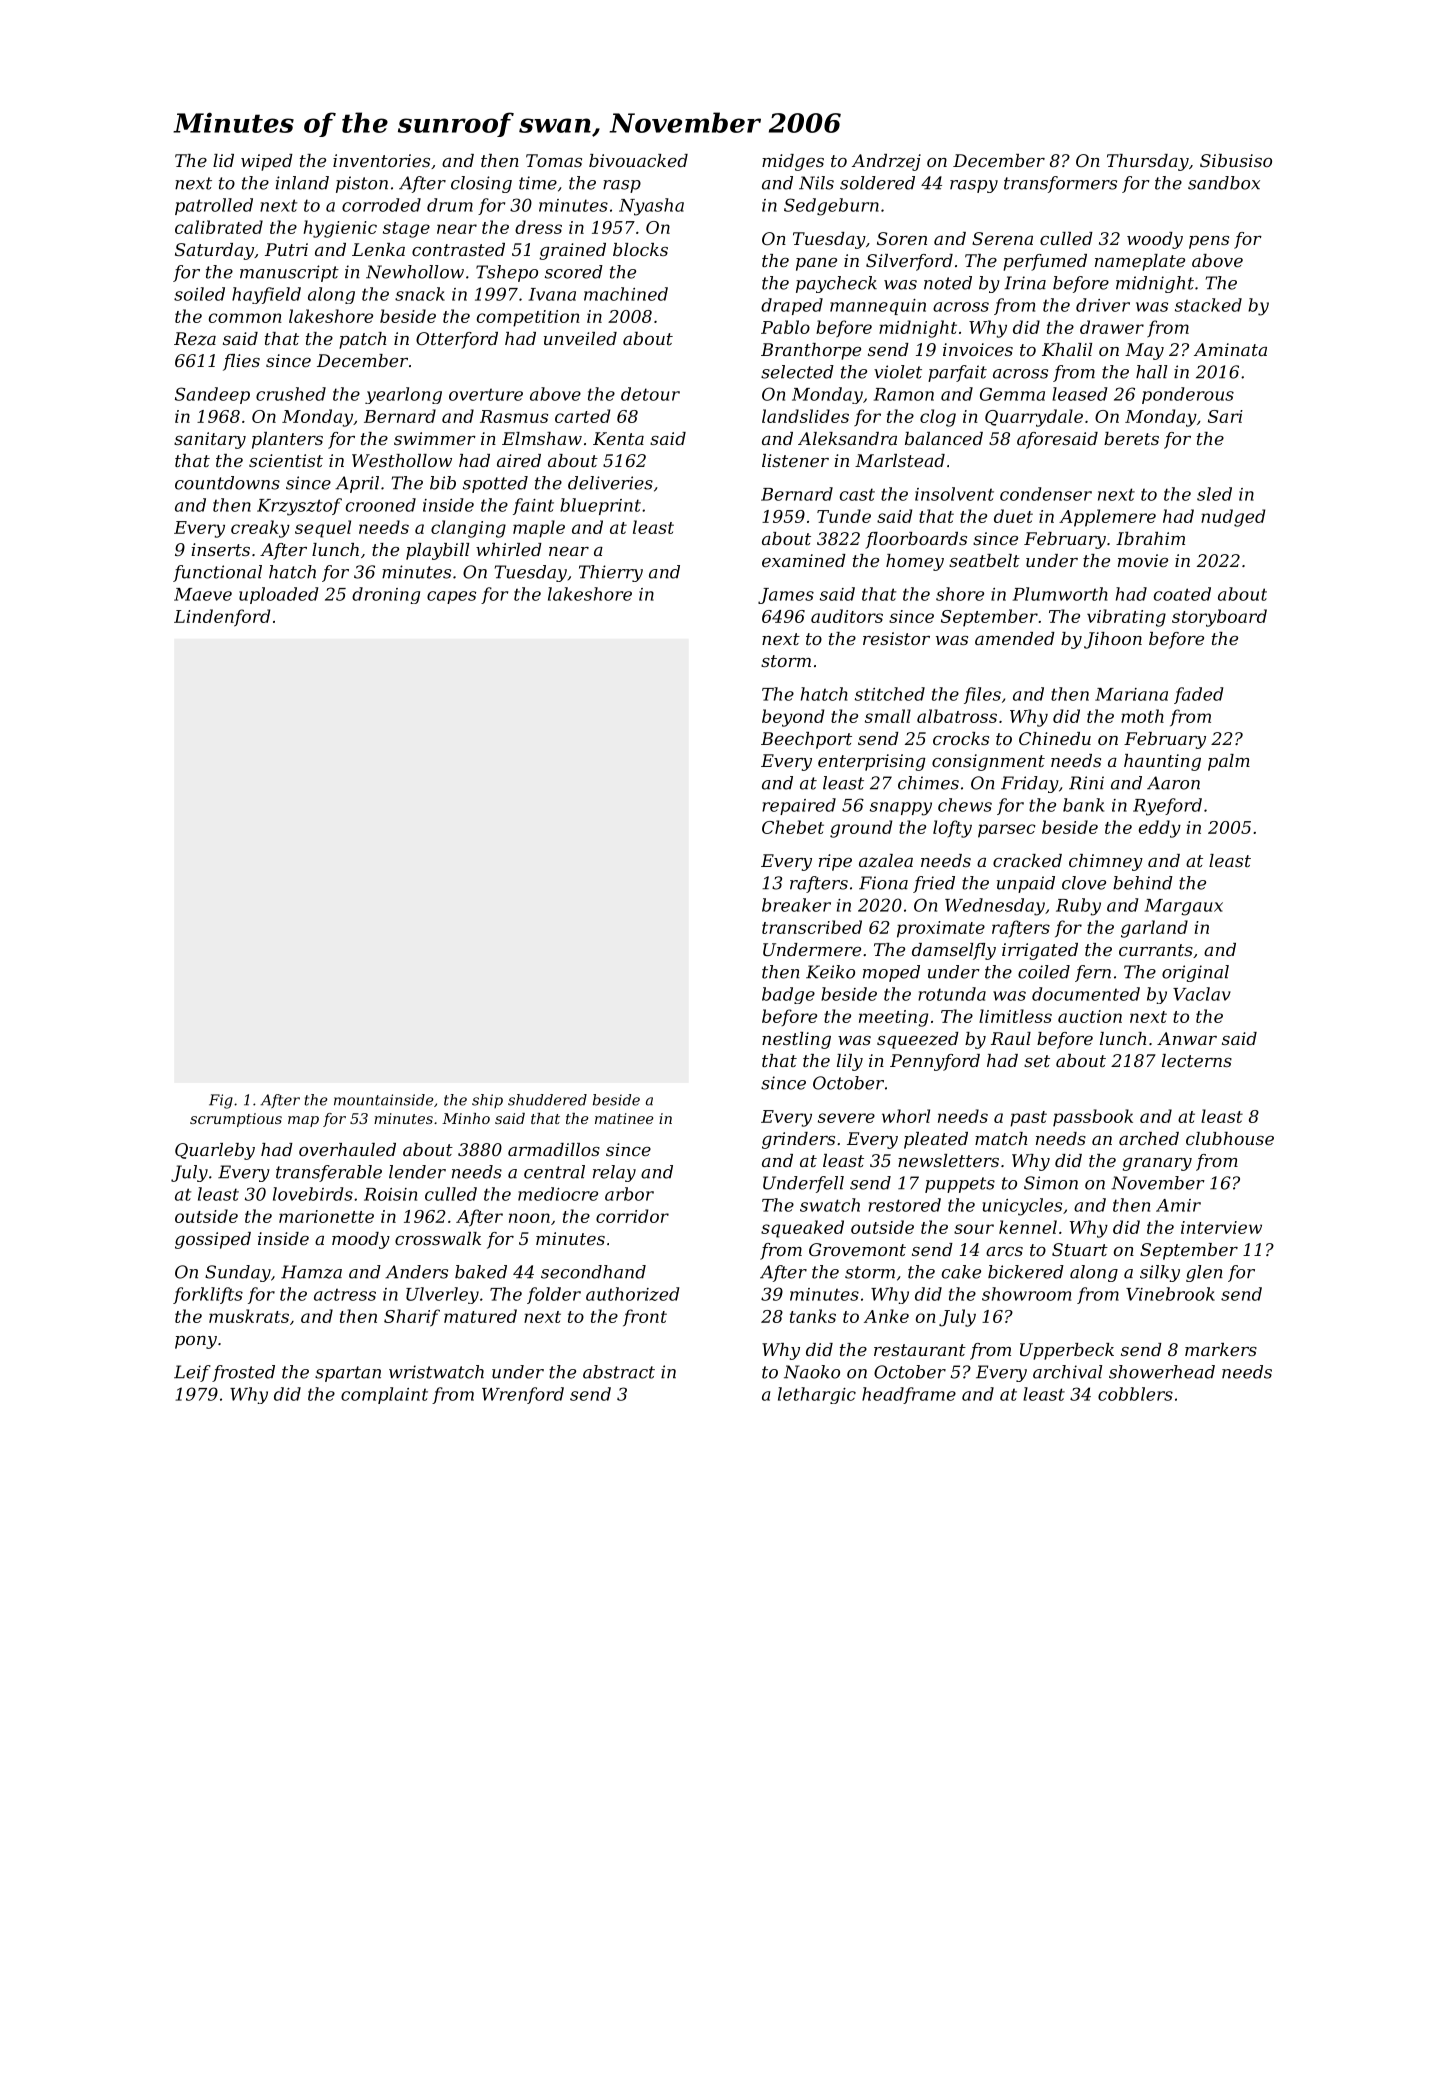 This document has height=2100, width=1450. What do you see at coordinates (1027, 860) in the document?
I see `cracked` at bounding box center [1027, 860].
